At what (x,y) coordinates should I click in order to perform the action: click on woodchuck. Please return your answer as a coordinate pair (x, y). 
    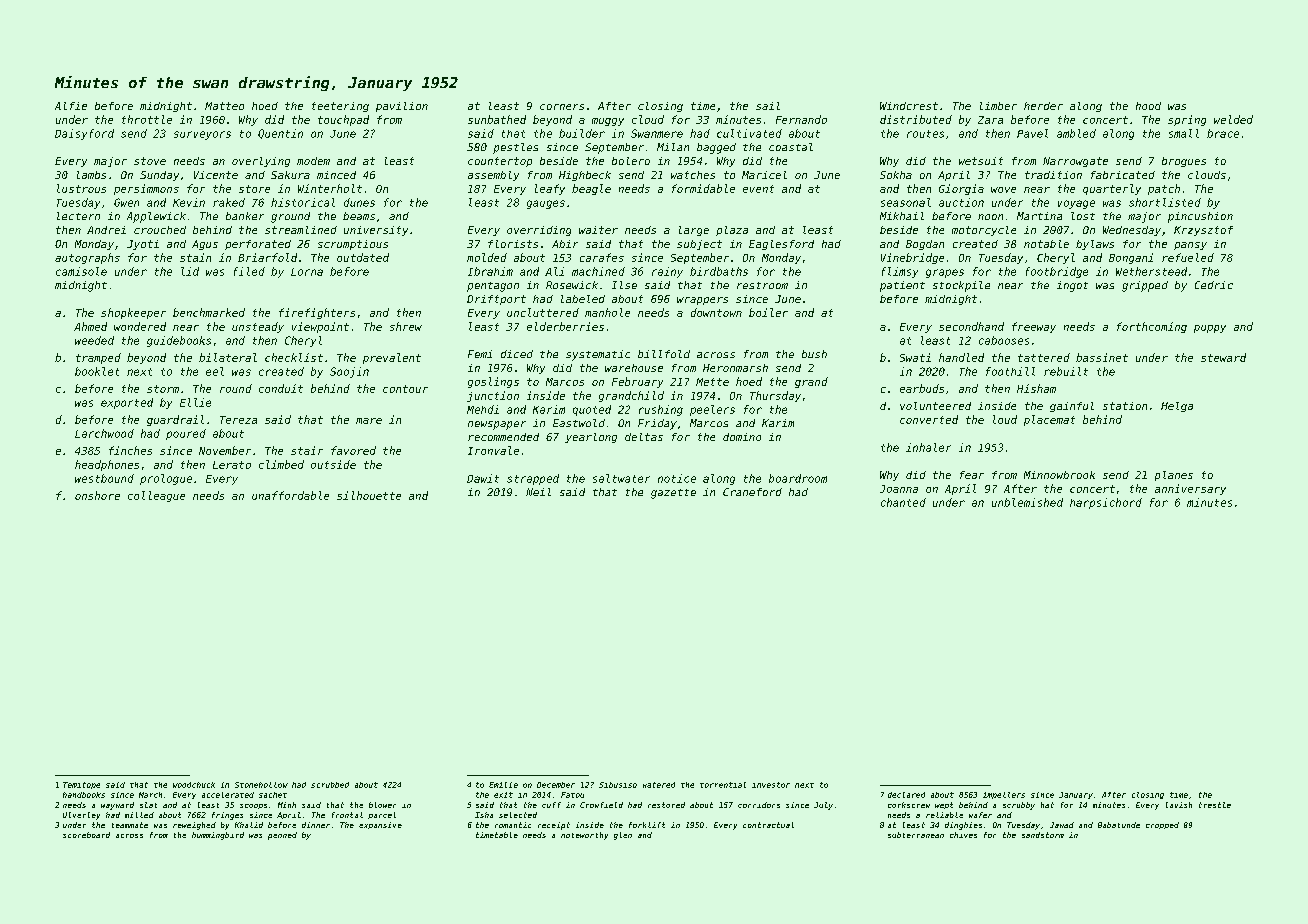
    Looking at the image, I should click on (194, 785).
